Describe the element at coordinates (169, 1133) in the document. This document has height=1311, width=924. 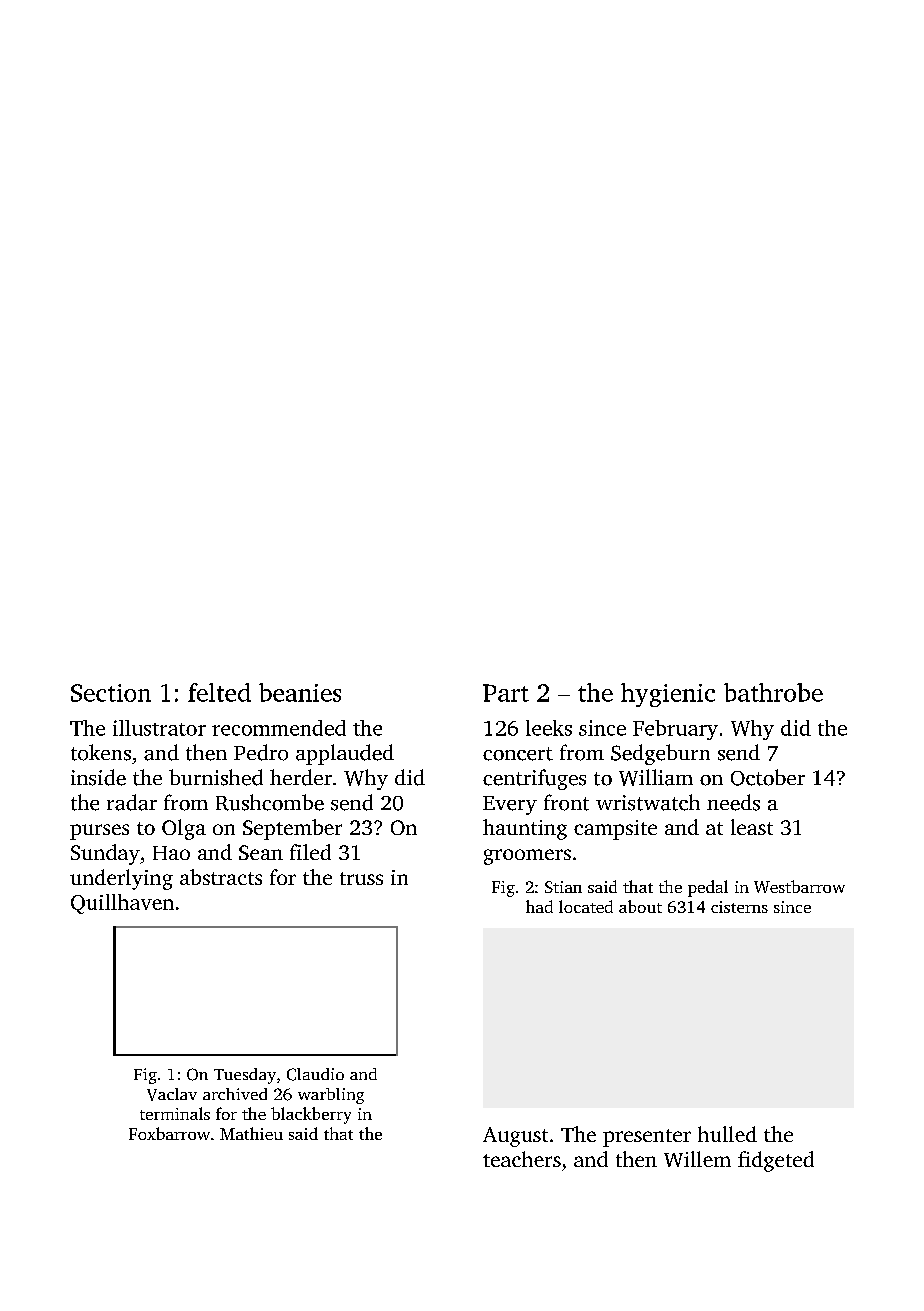
I see `Foxbarrow` at that location.
